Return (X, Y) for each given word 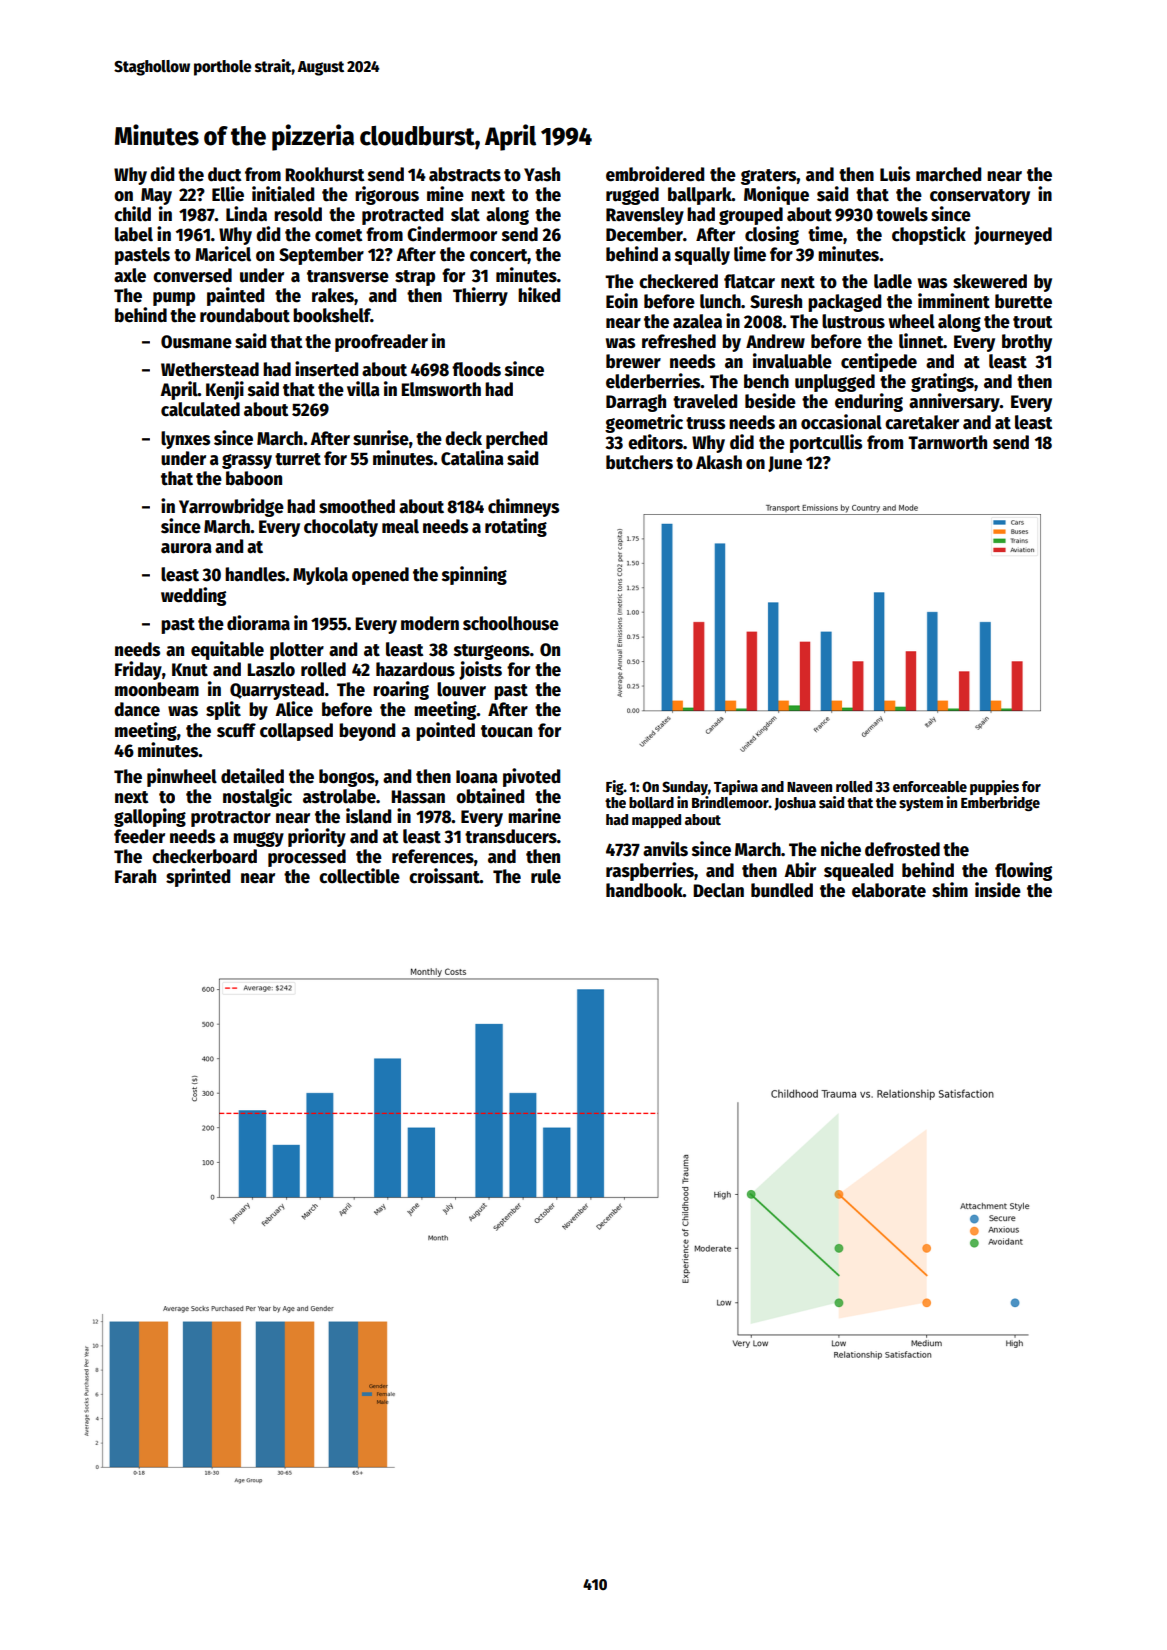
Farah (135, 876)
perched (516, 440)
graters (769, 177)
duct (225, 174)
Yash (542, 174)
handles (255, 574)
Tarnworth (947, 442)
